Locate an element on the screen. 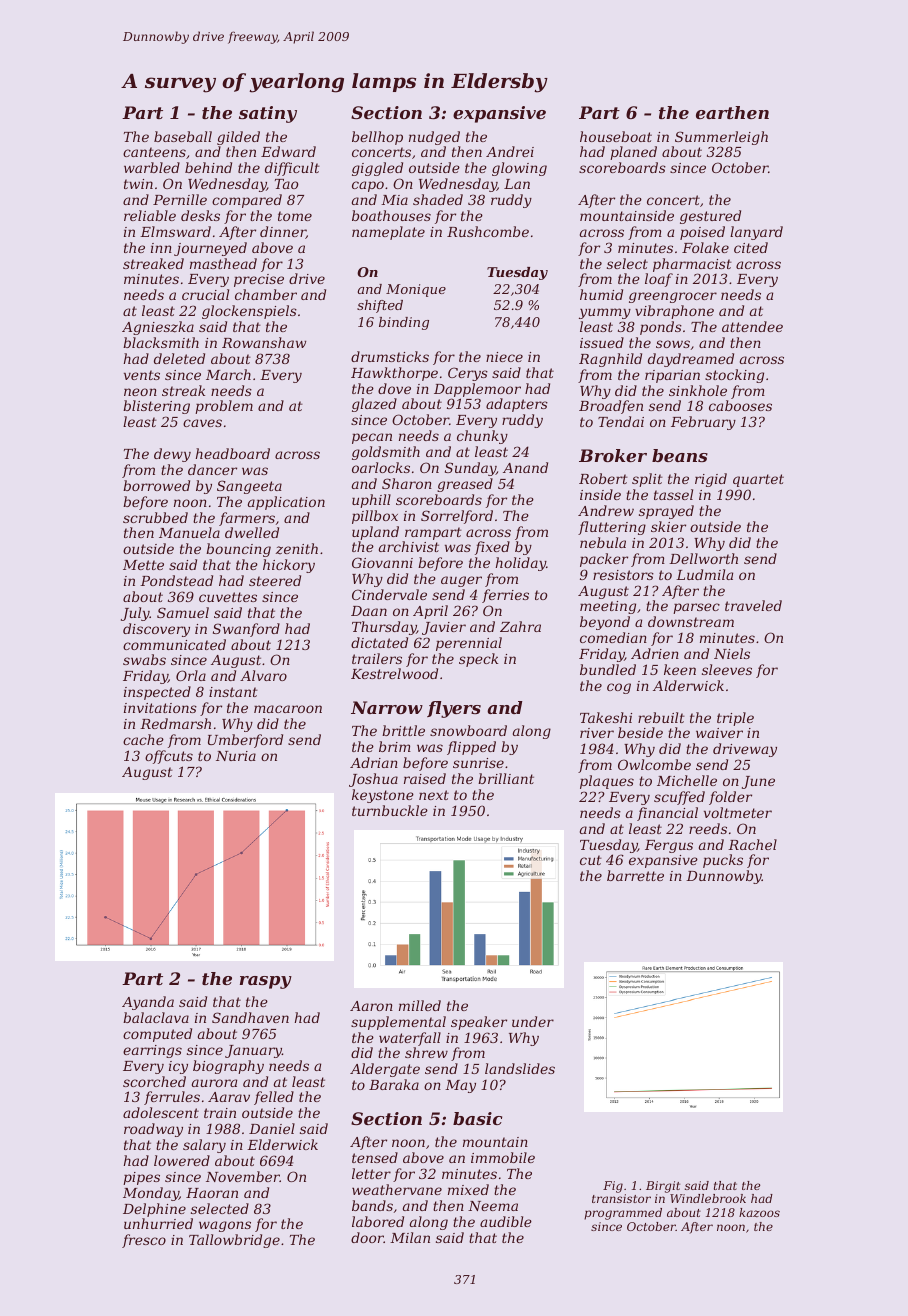 The height and width of the screenshot is (1316, 908). giggled is located at coordinates (377, 169).
